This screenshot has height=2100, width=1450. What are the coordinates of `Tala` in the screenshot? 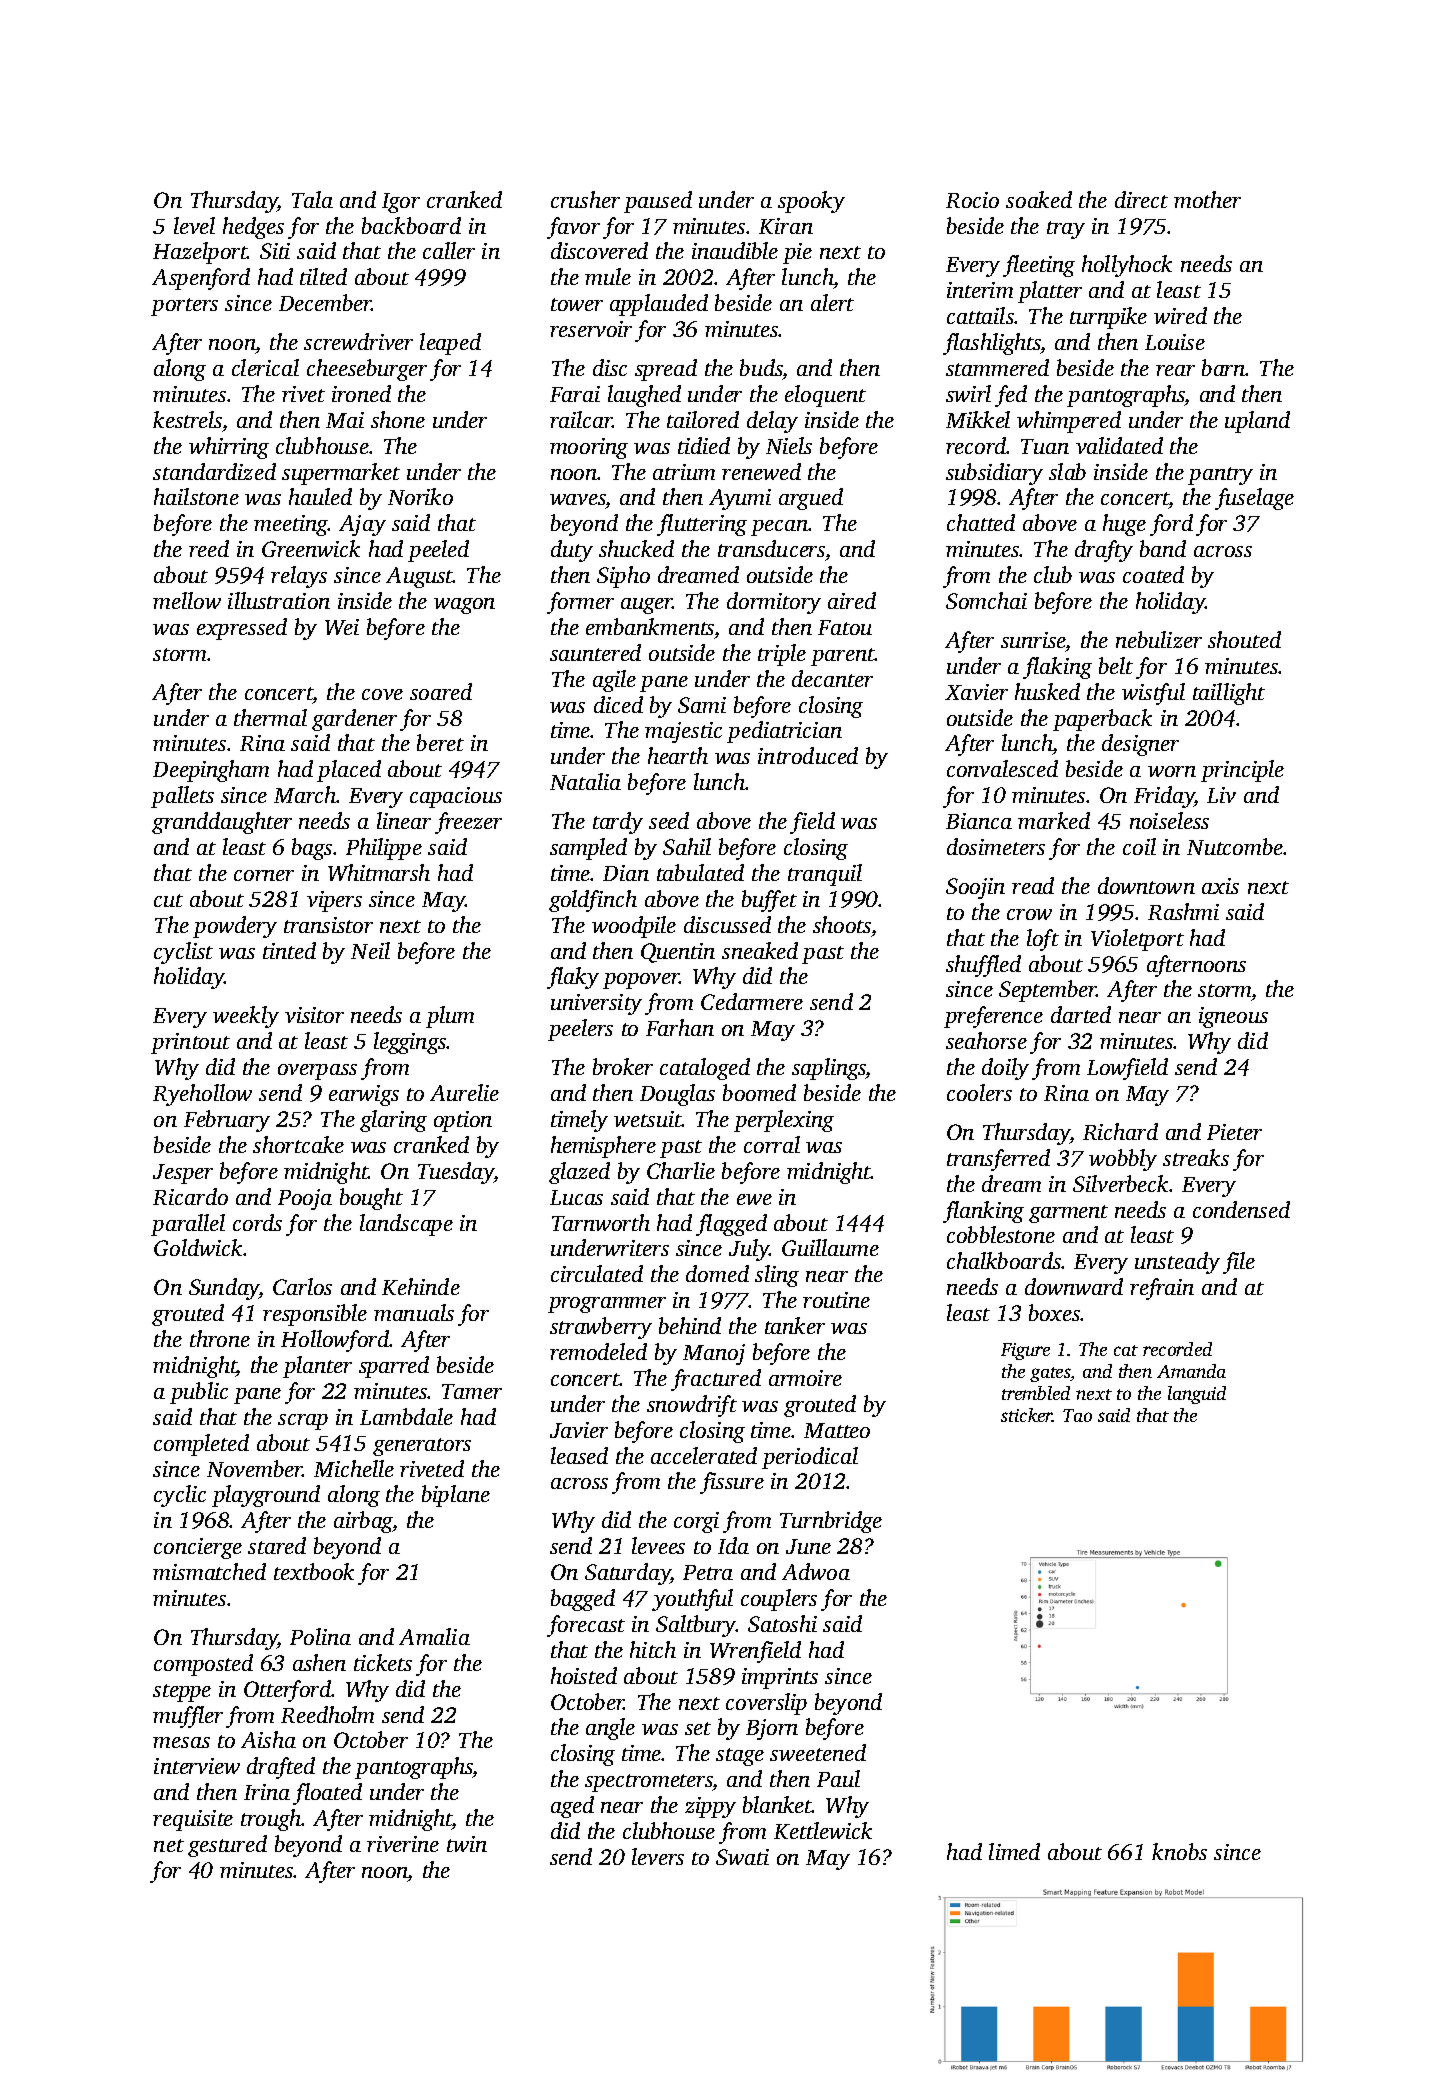 It's located at (312, 199).
